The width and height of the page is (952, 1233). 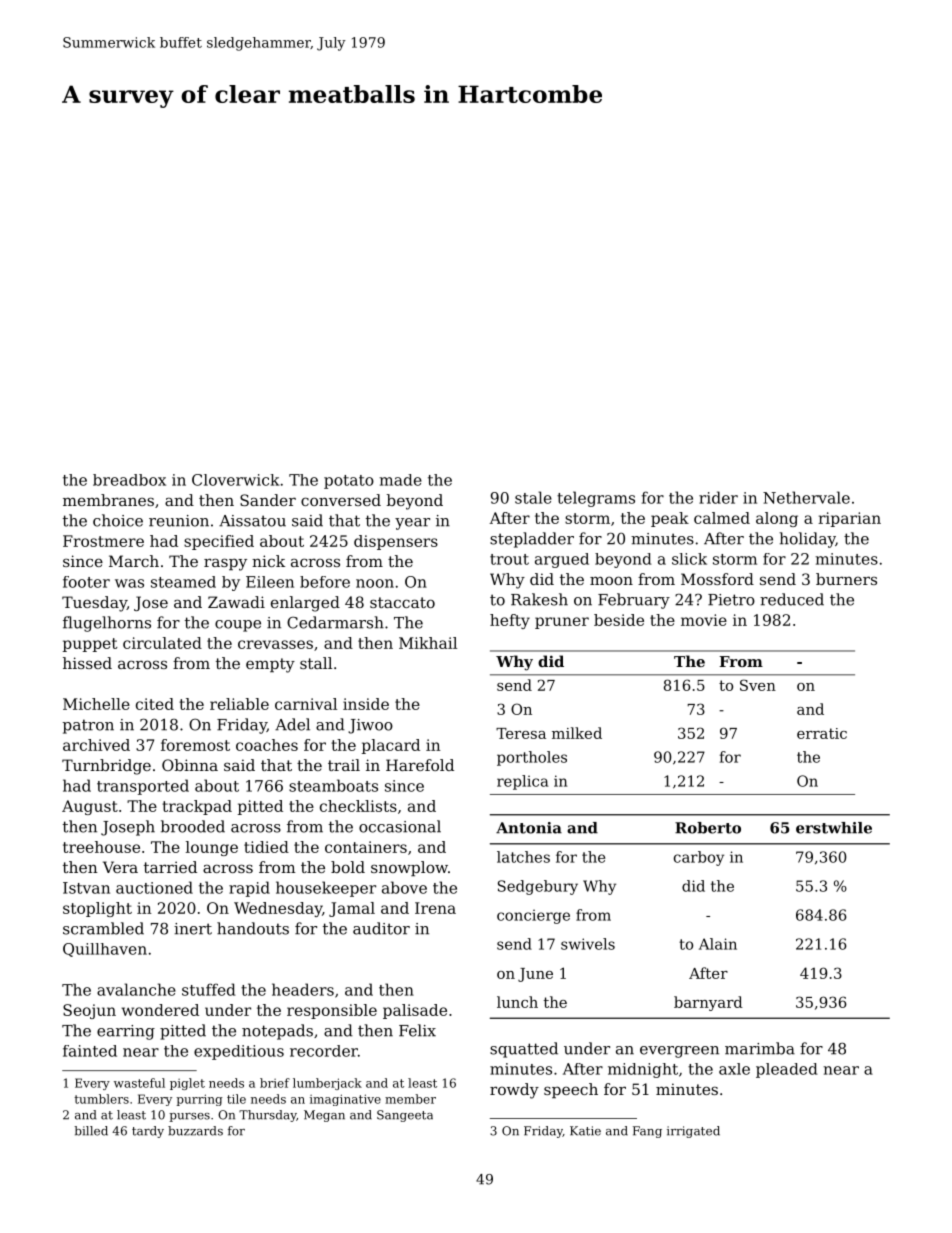 I want to click on Felix, so click(x=417, y=1030).
